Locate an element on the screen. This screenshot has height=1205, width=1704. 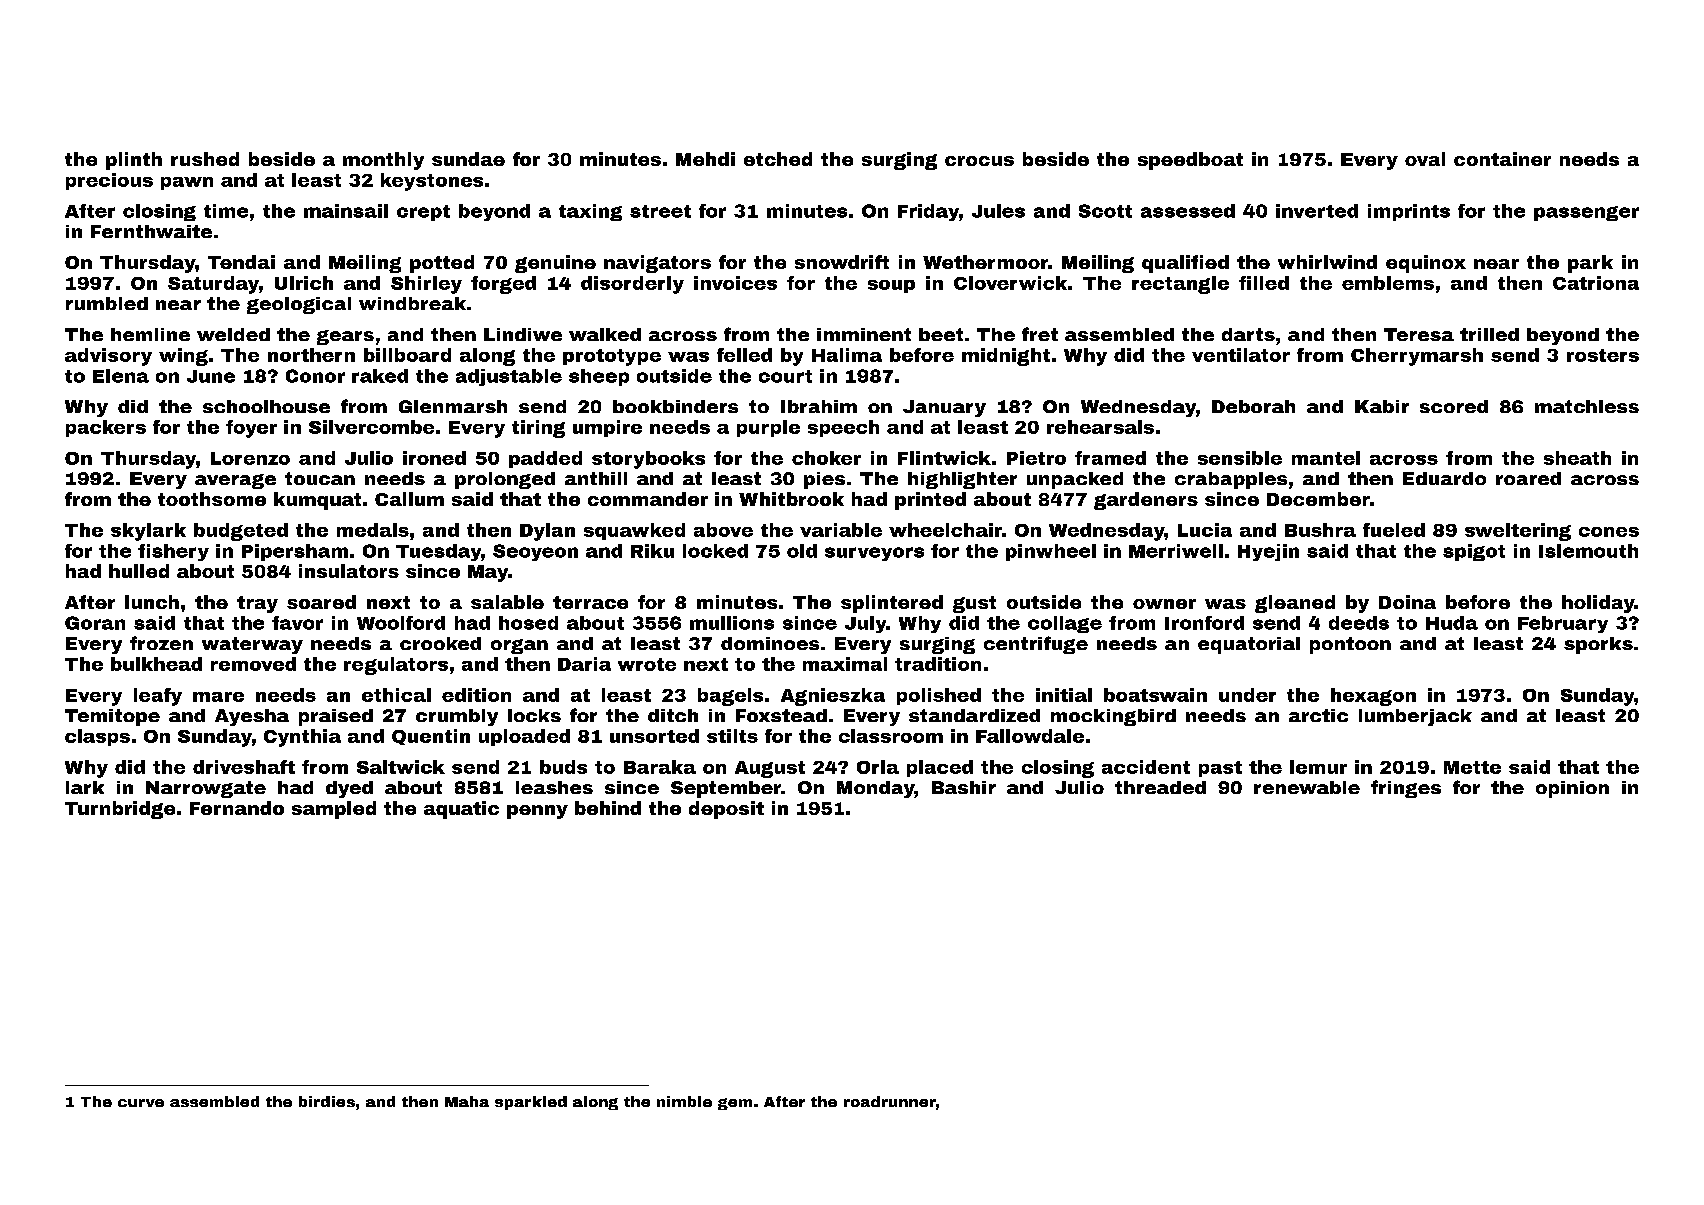
Ironford is located at coordinates (1204, 623).
